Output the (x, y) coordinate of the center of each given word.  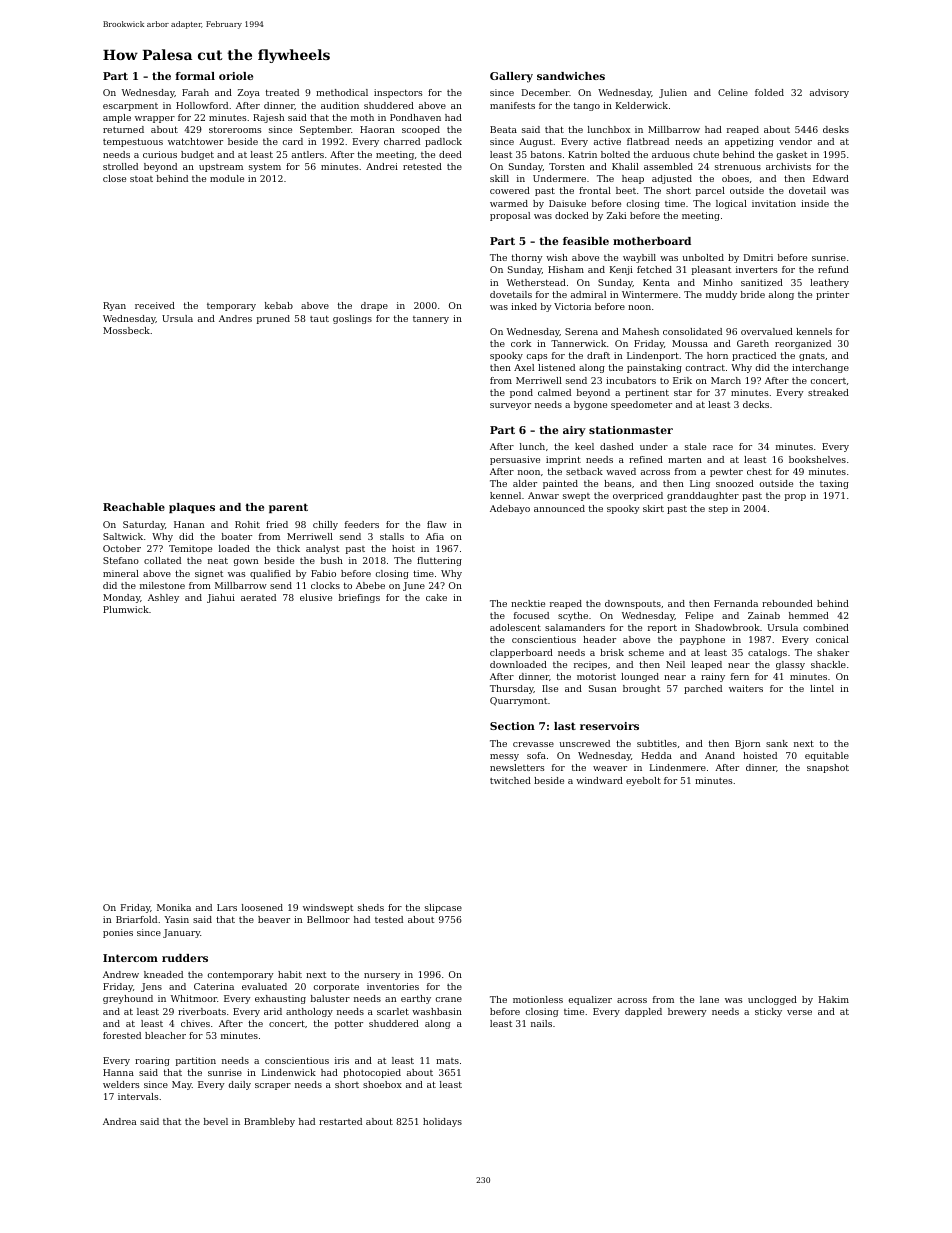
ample (117, 118)
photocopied (372, 1073)
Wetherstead (536, 282)
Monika (174, 907)
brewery (687, 1012)
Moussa (690, 343)
